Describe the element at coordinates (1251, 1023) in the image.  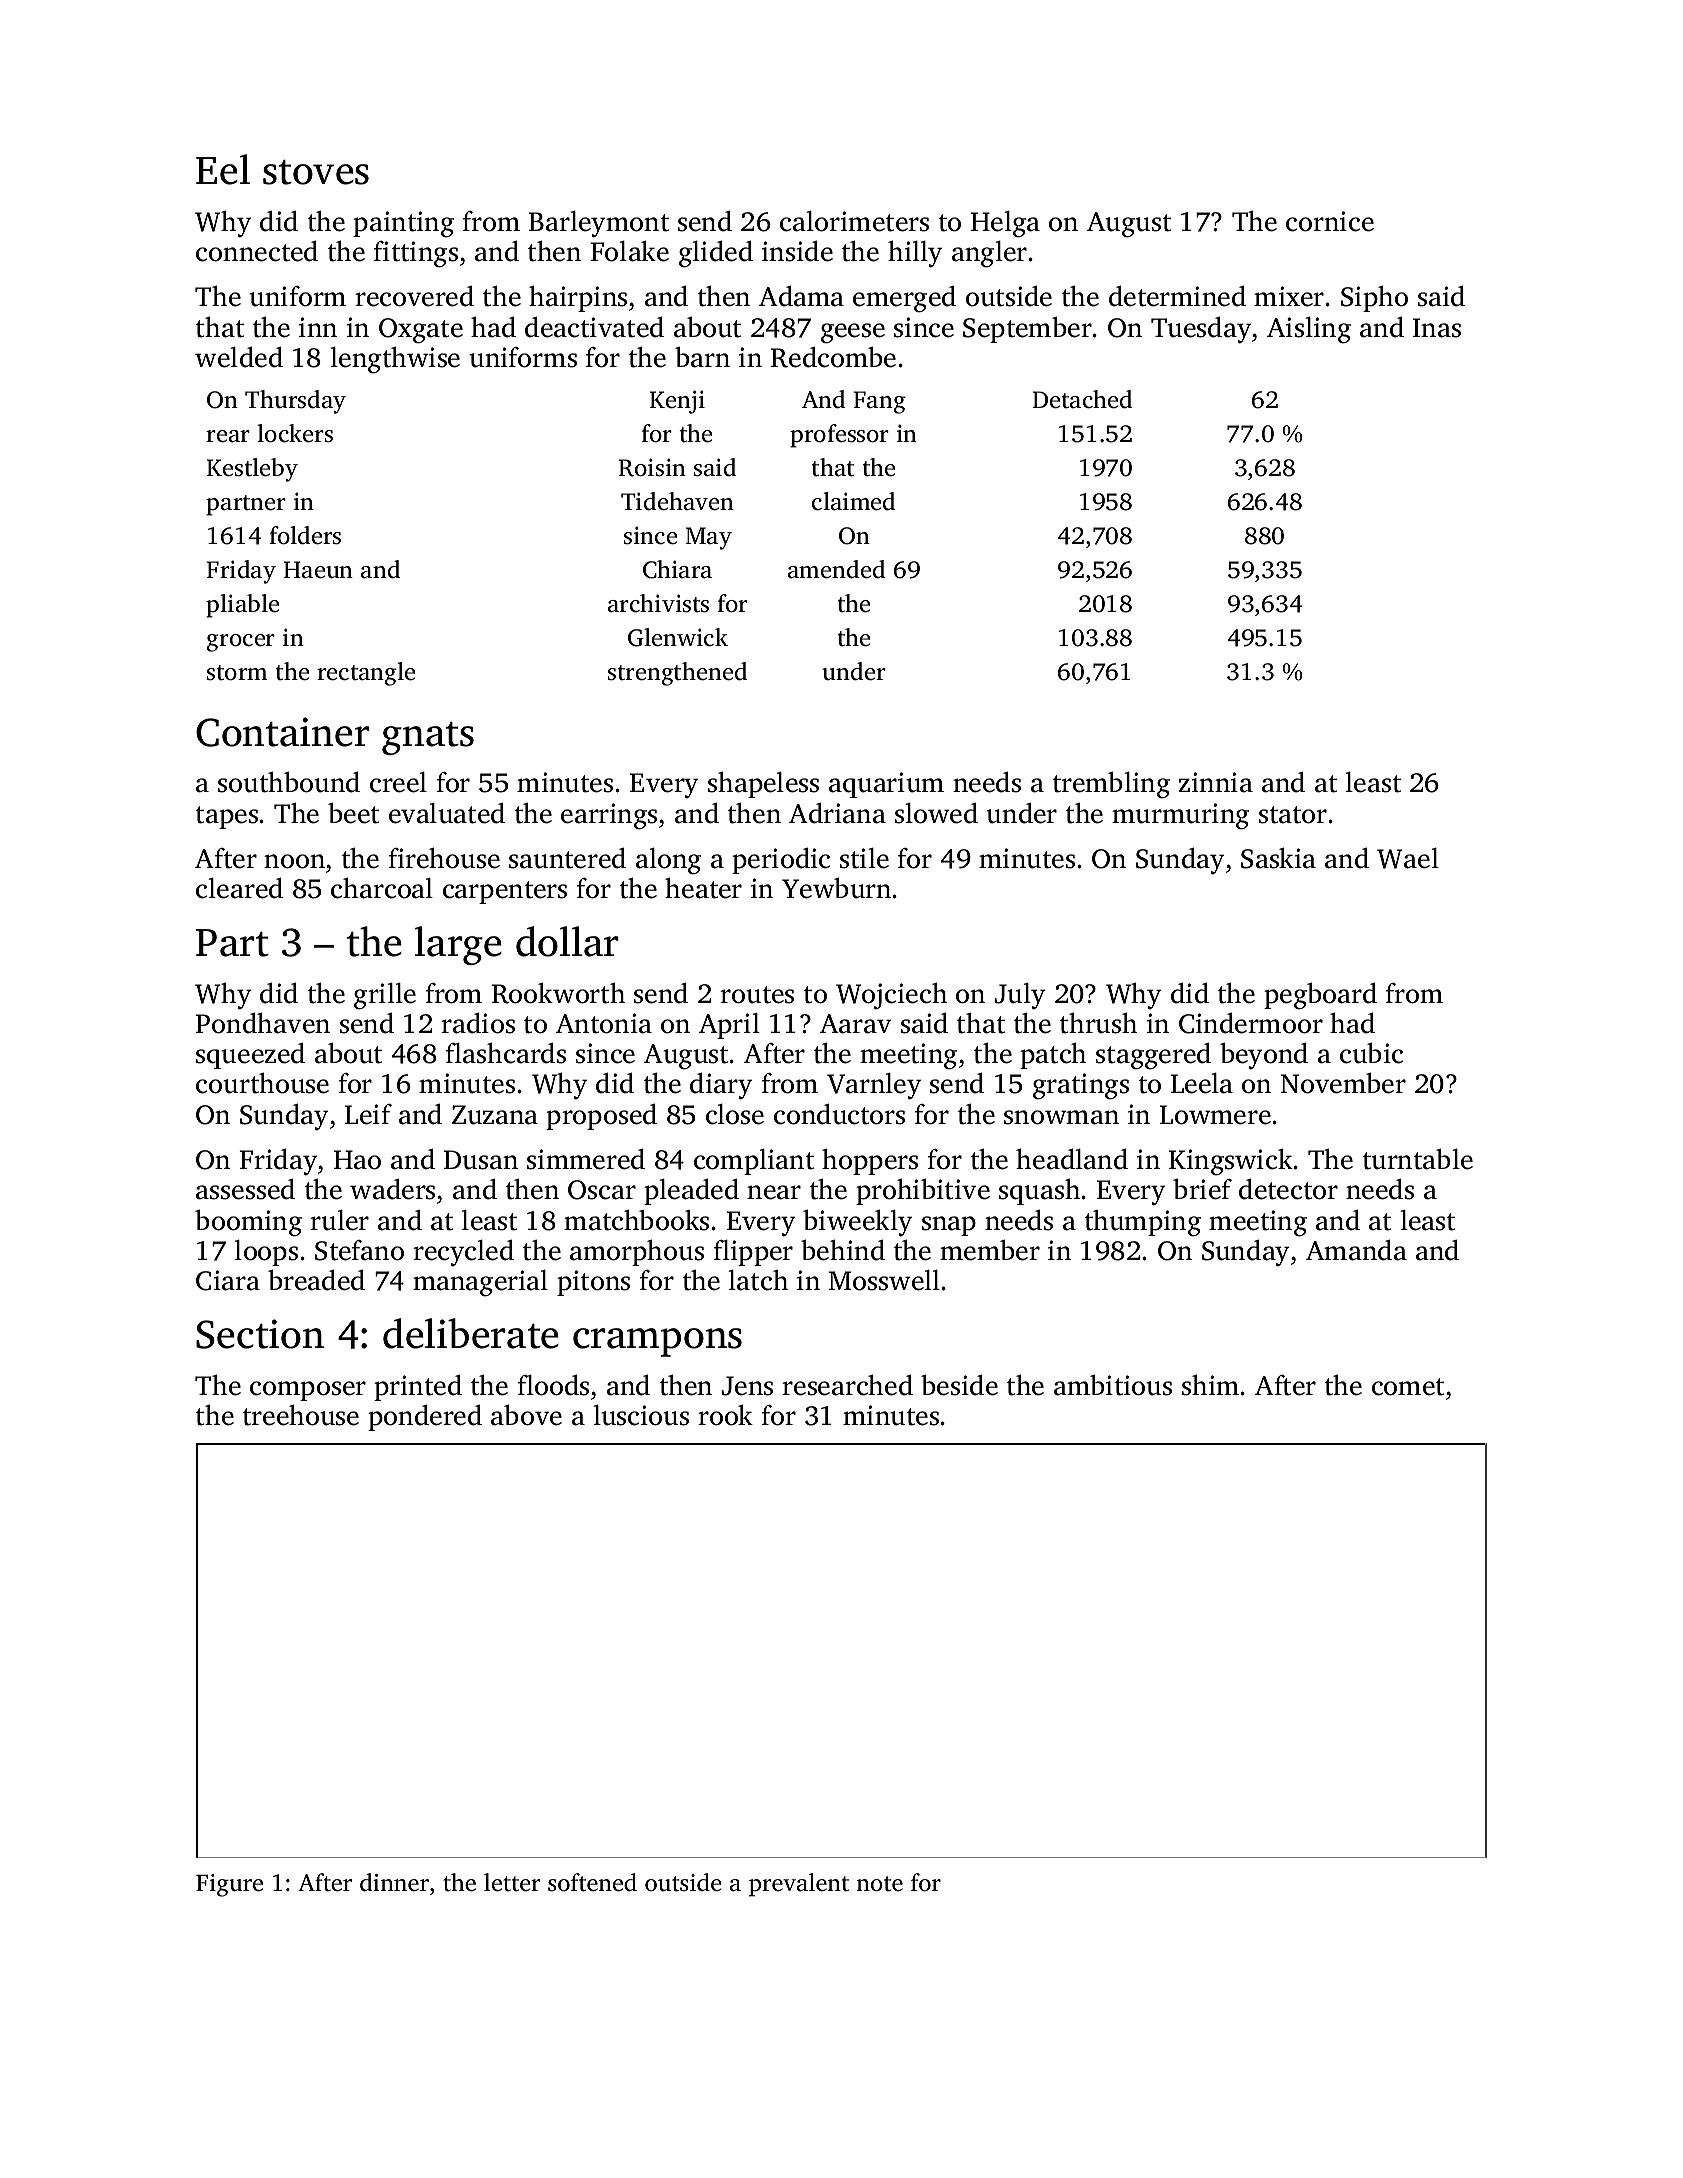
I see `Cindermoor` at that location.
